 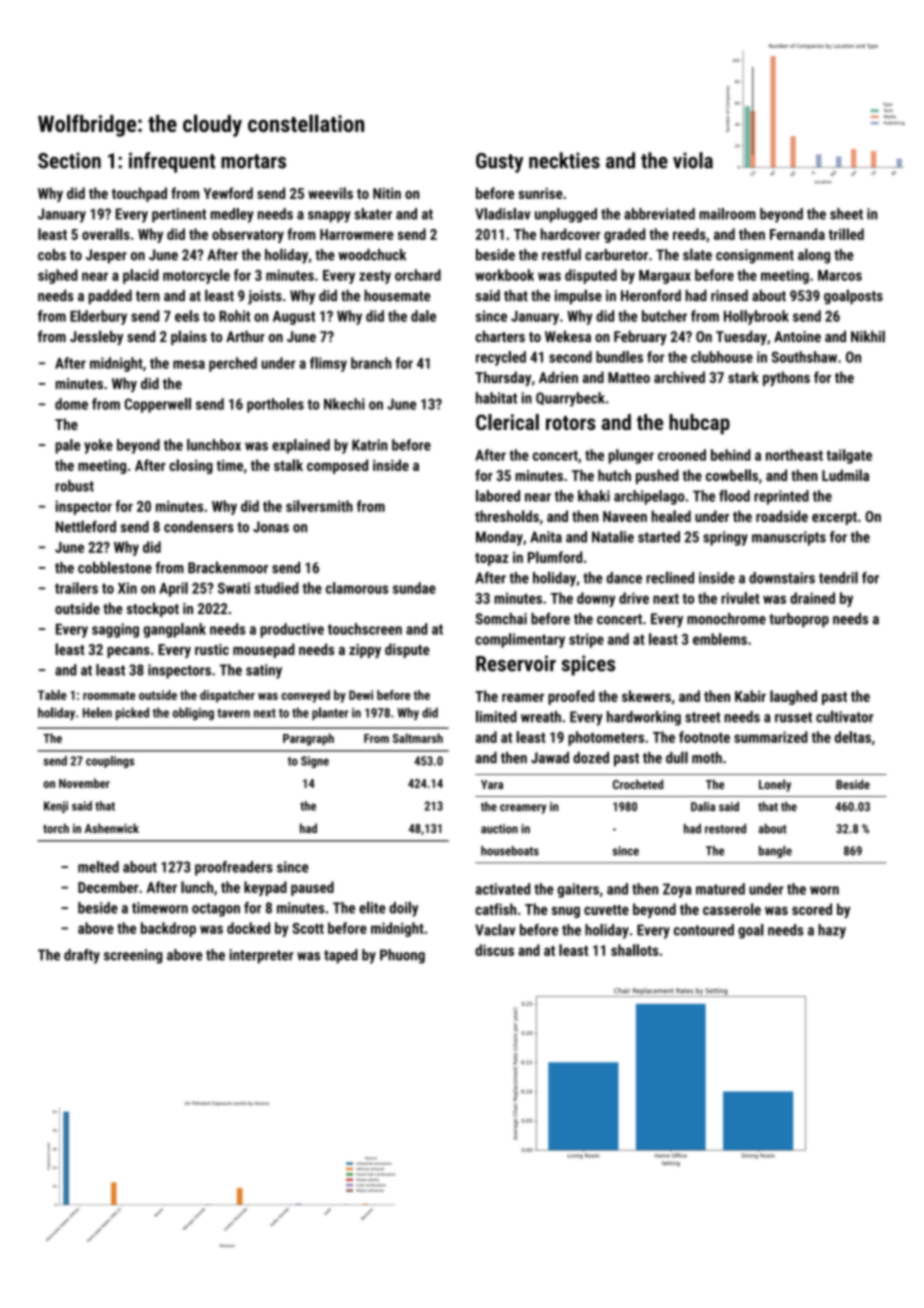 What do you see at coordinates (586, 640) in the page?
I see `stripe` at bounding box center [586, 640].
